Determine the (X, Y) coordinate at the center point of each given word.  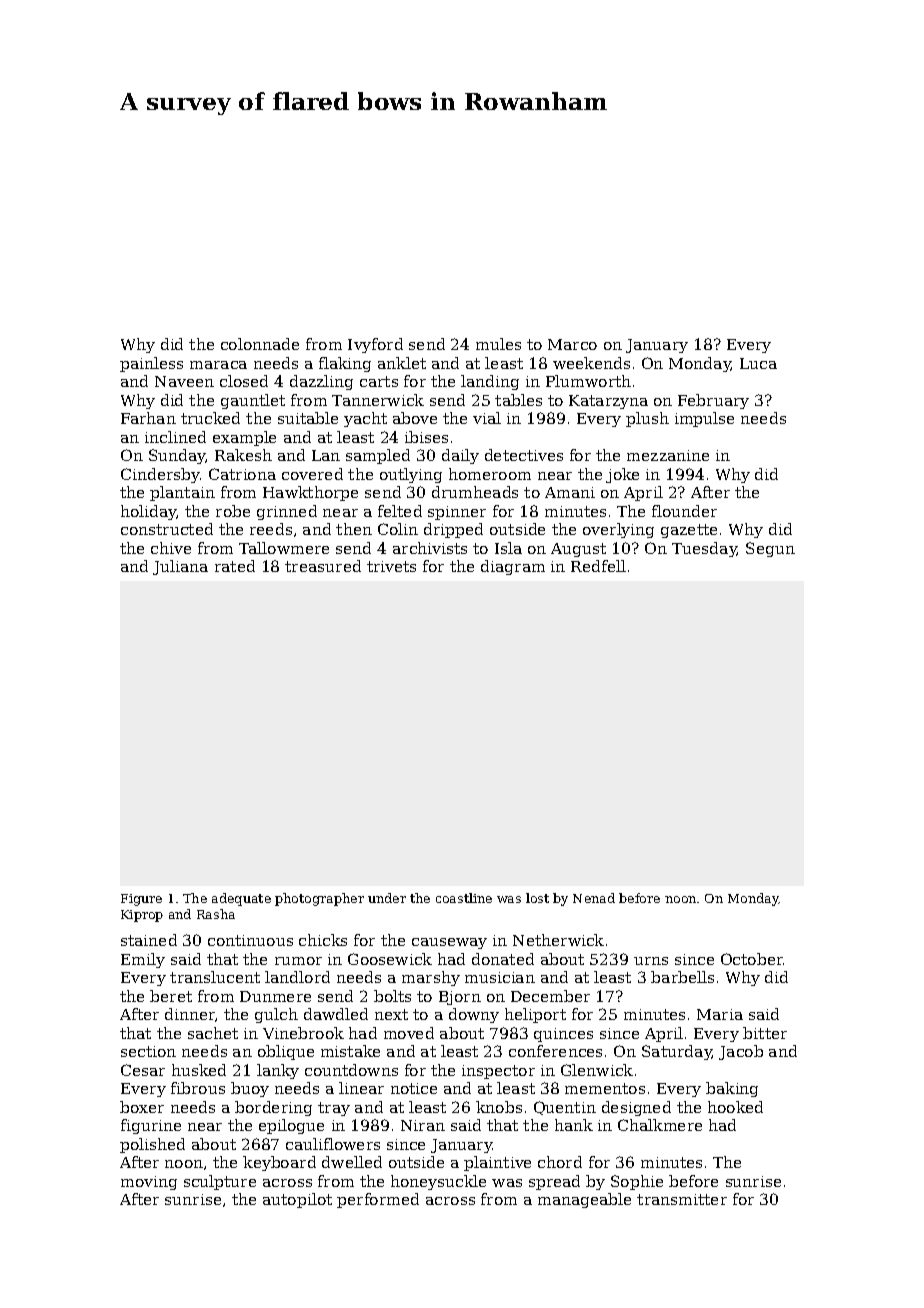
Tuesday (704, 549)
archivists (430, 548)
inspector (498, 1072)
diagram (513, 567)
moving (149, 1183)
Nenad (594, 898)
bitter (765, 1033)
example (244, 438)
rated (235, 566)
